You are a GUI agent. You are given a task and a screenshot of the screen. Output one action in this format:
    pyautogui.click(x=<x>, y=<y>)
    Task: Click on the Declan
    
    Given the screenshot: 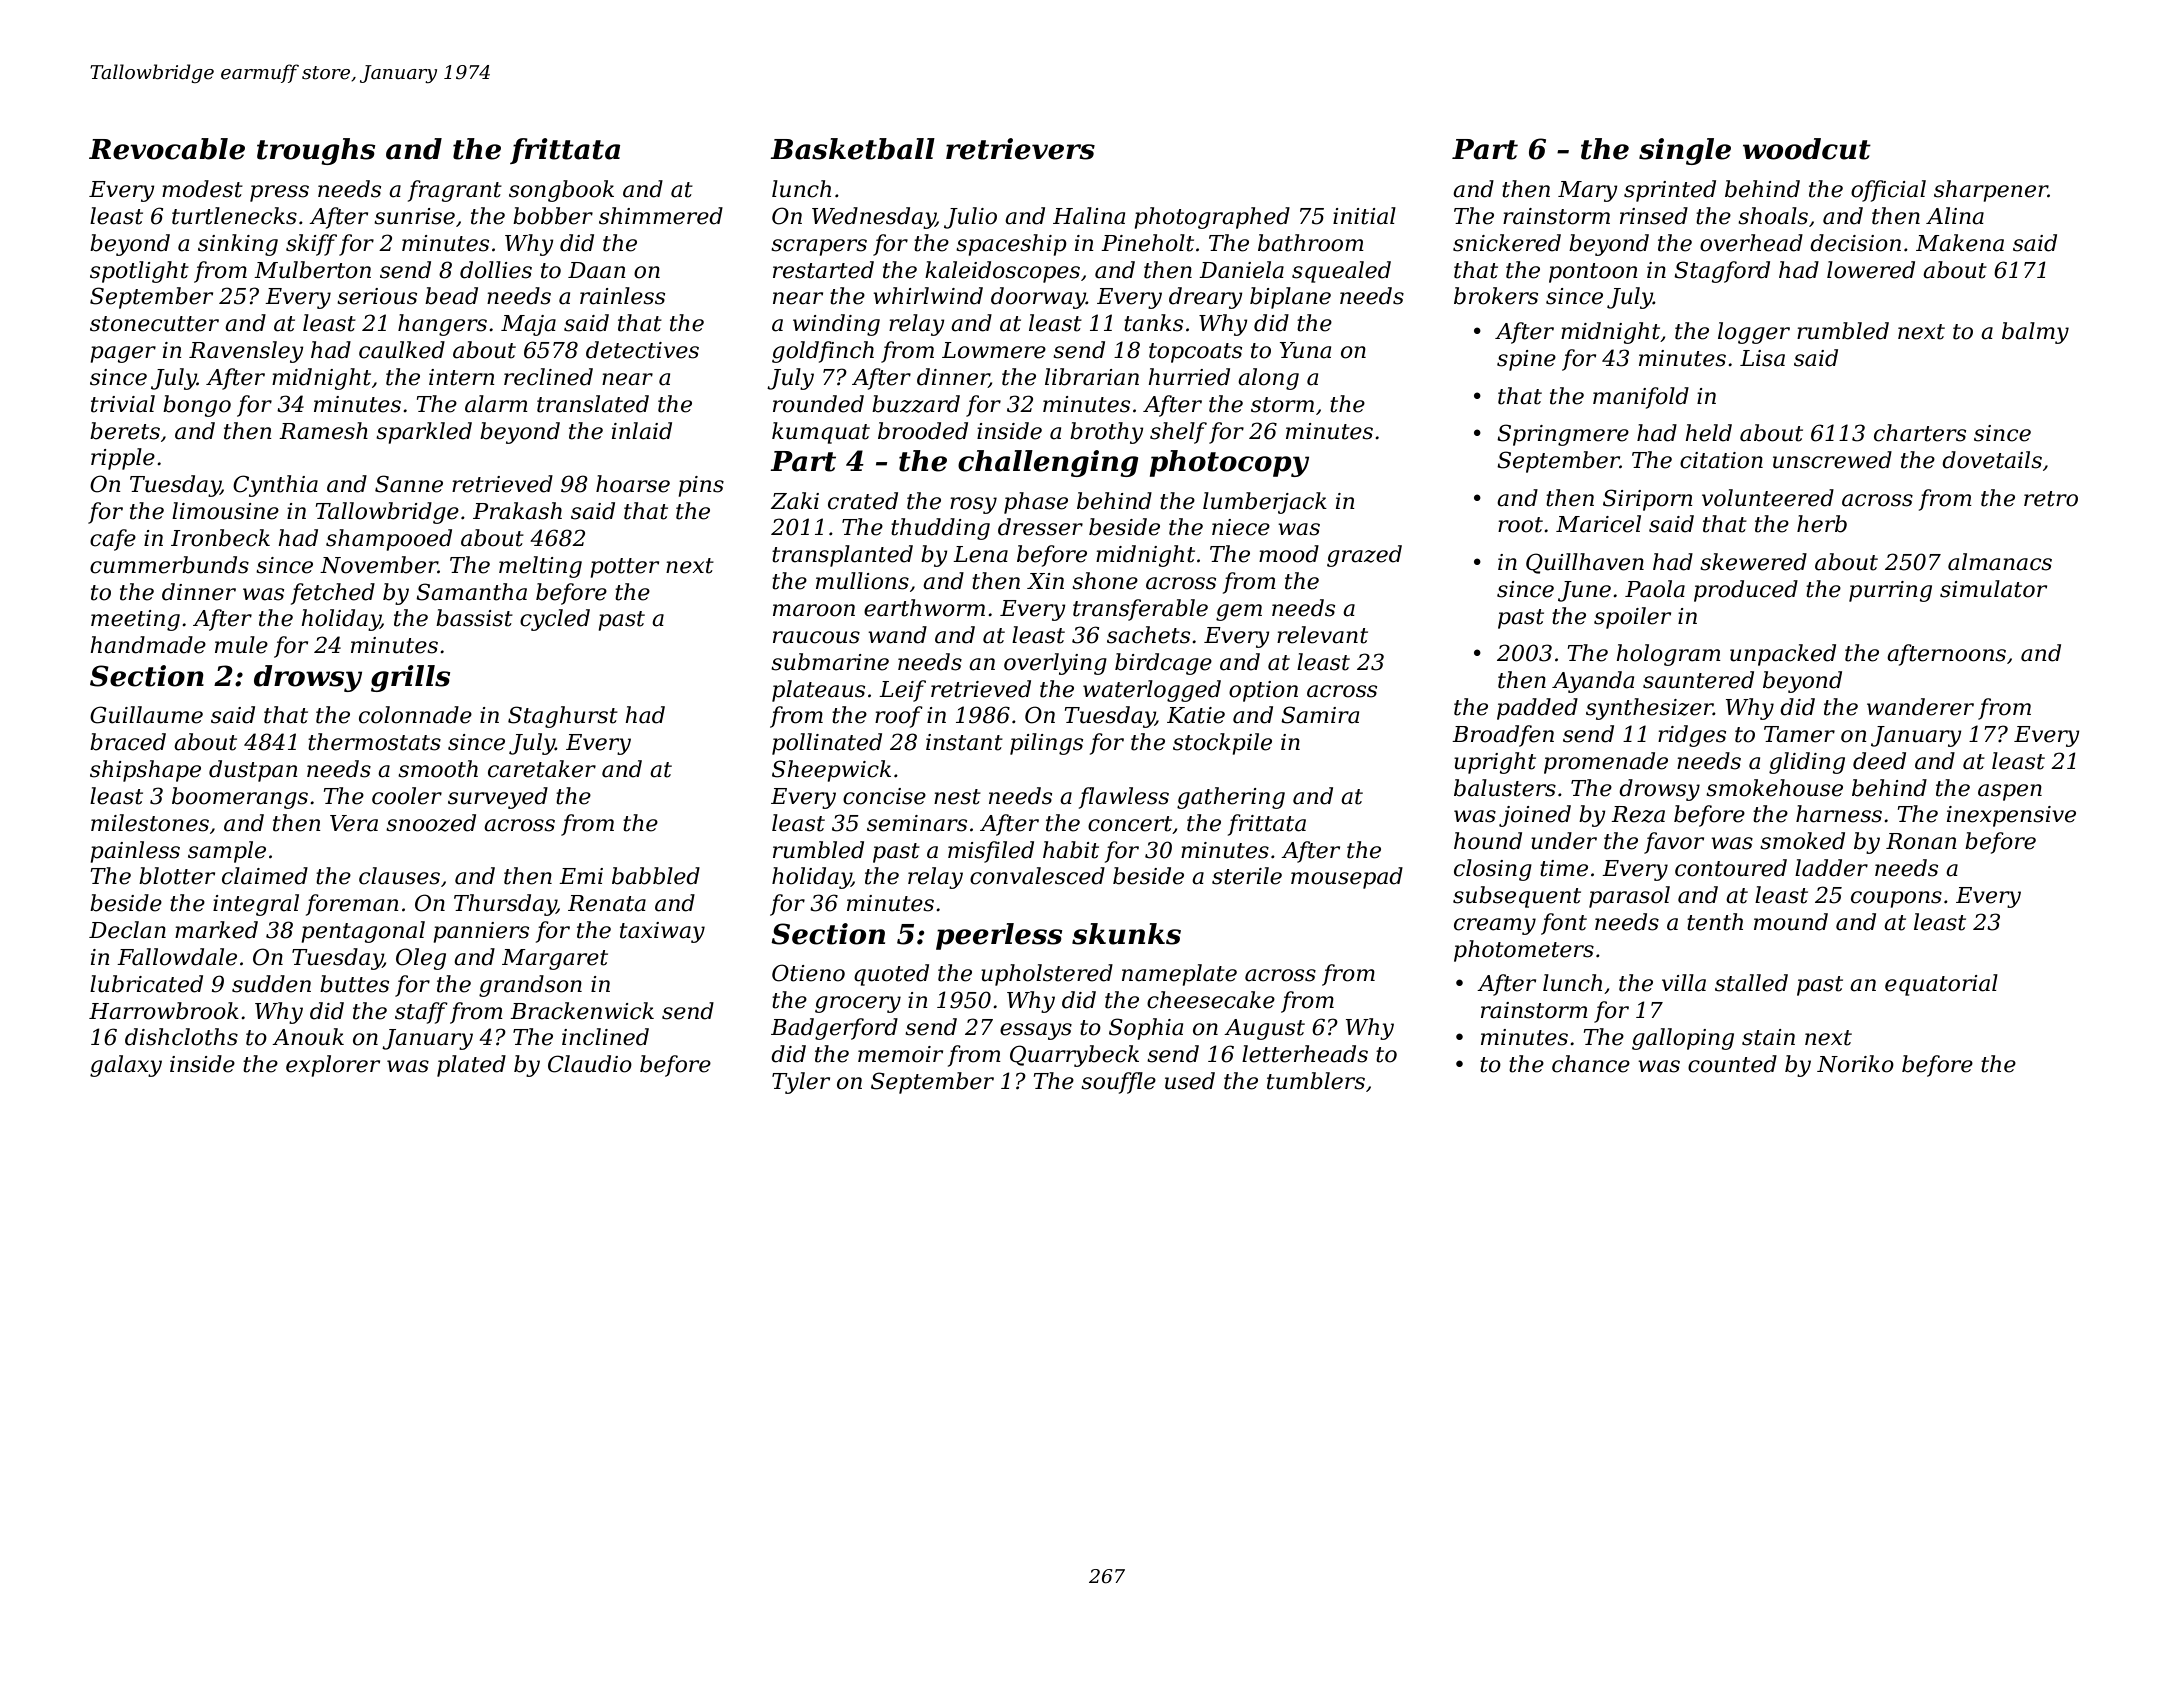 What is the action you would take?
    pyautogui.click(x=127, y=930)
